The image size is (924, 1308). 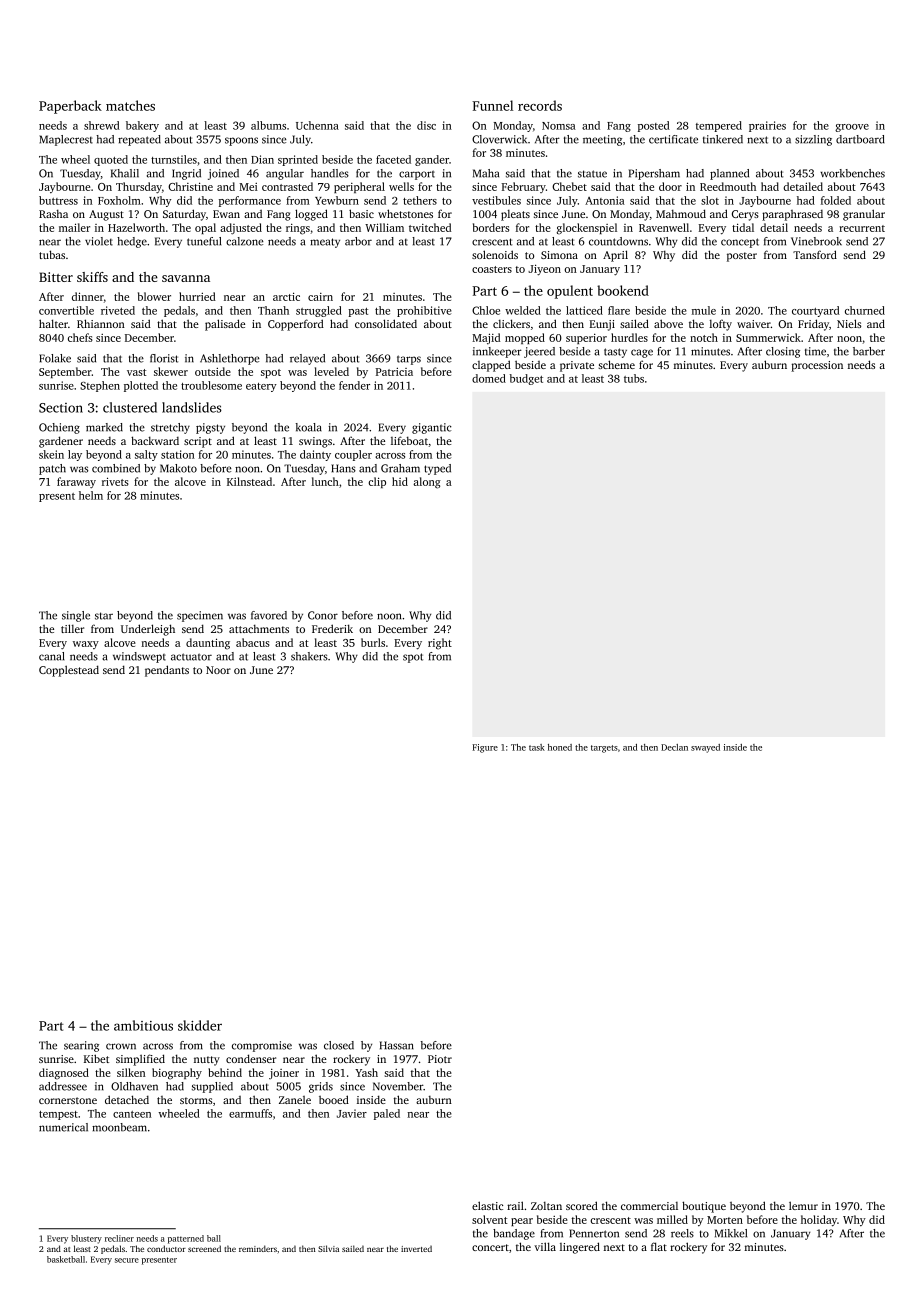 I want to click on Kilnstead, so click(x=249, y=481).
